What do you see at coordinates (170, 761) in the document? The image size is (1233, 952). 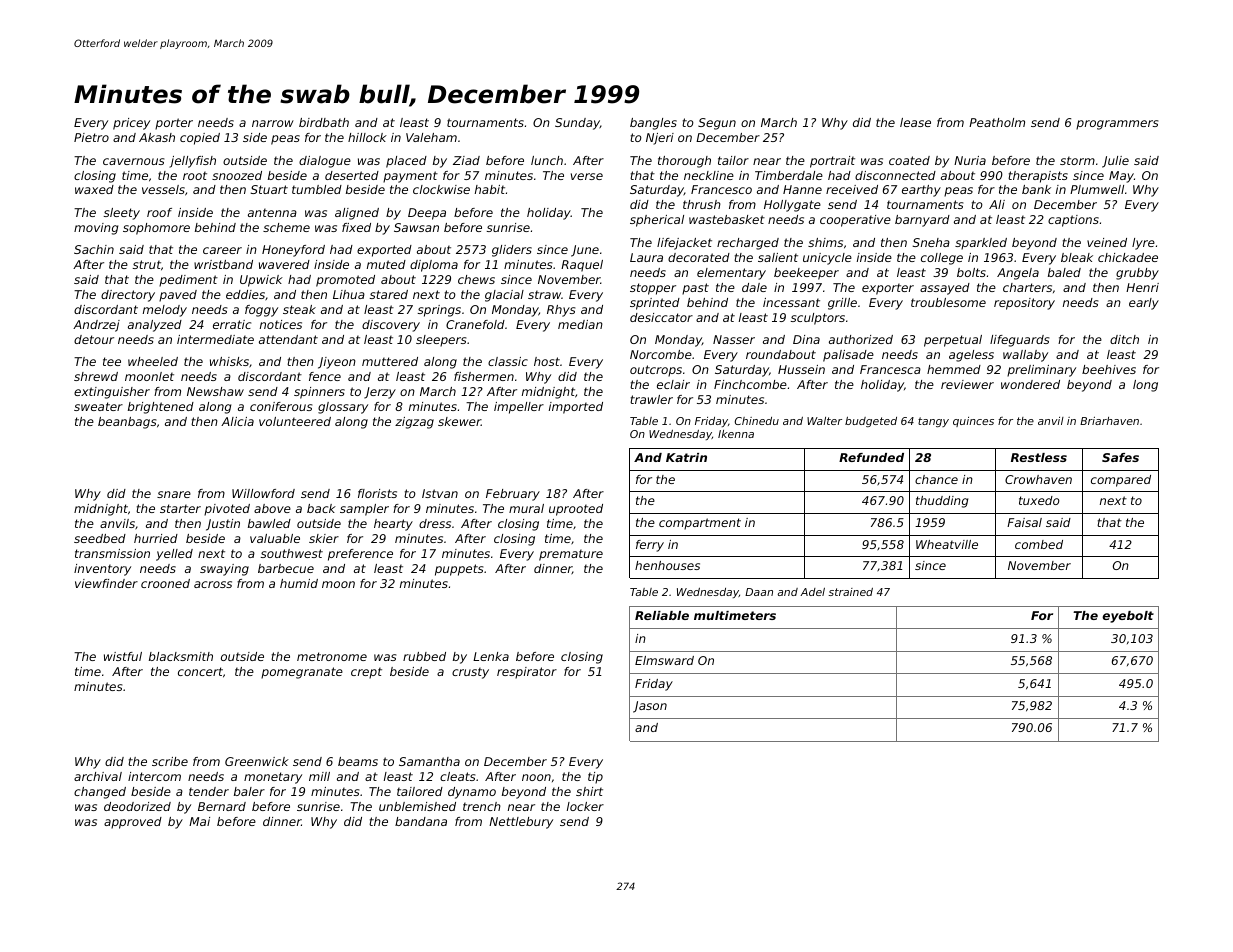 I see `scribe` at bounding box center [170, 761].
